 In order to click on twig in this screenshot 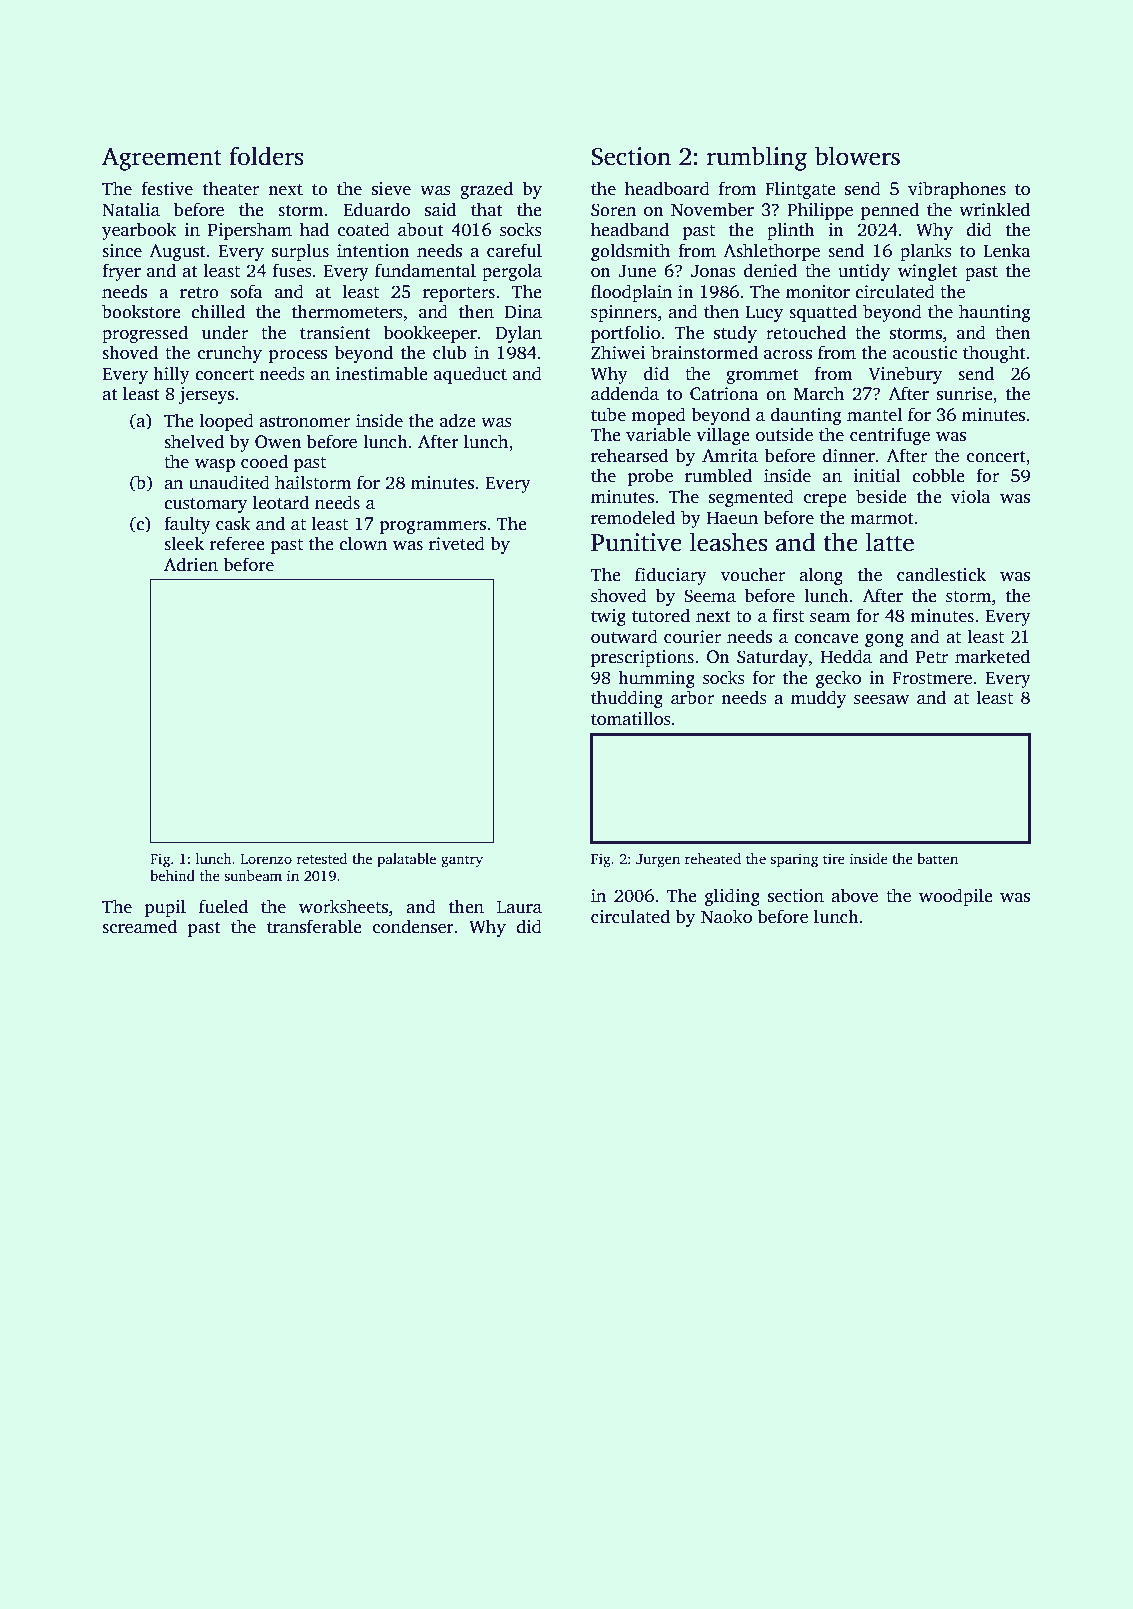, I will do `click(608, 617)`.
